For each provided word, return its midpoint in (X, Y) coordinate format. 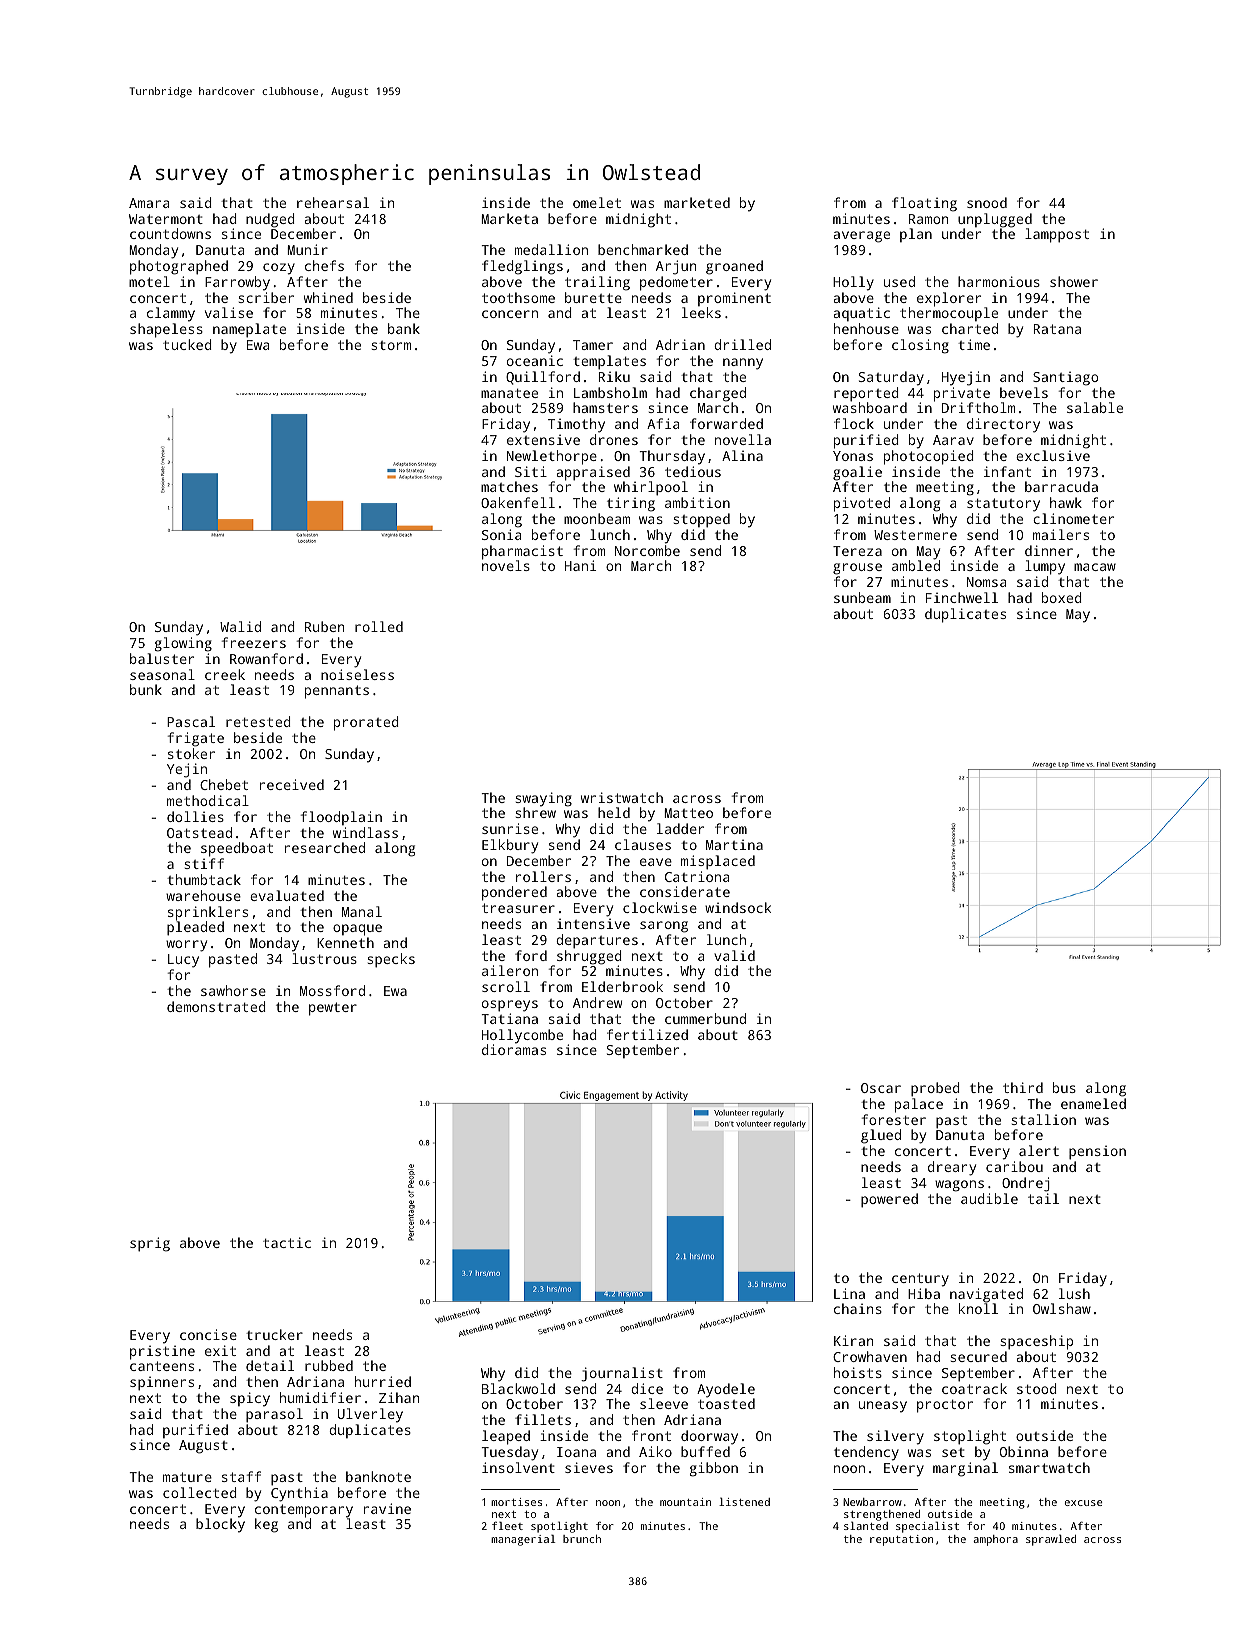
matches (509, 486)
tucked (187, 344)
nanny (743, 364)
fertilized (647, 1034)
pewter (333, 1009)
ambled (916, 565)
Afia (663, 423)
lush (1074, 1293)
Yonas (853, 456)
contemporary (304, 1511)
